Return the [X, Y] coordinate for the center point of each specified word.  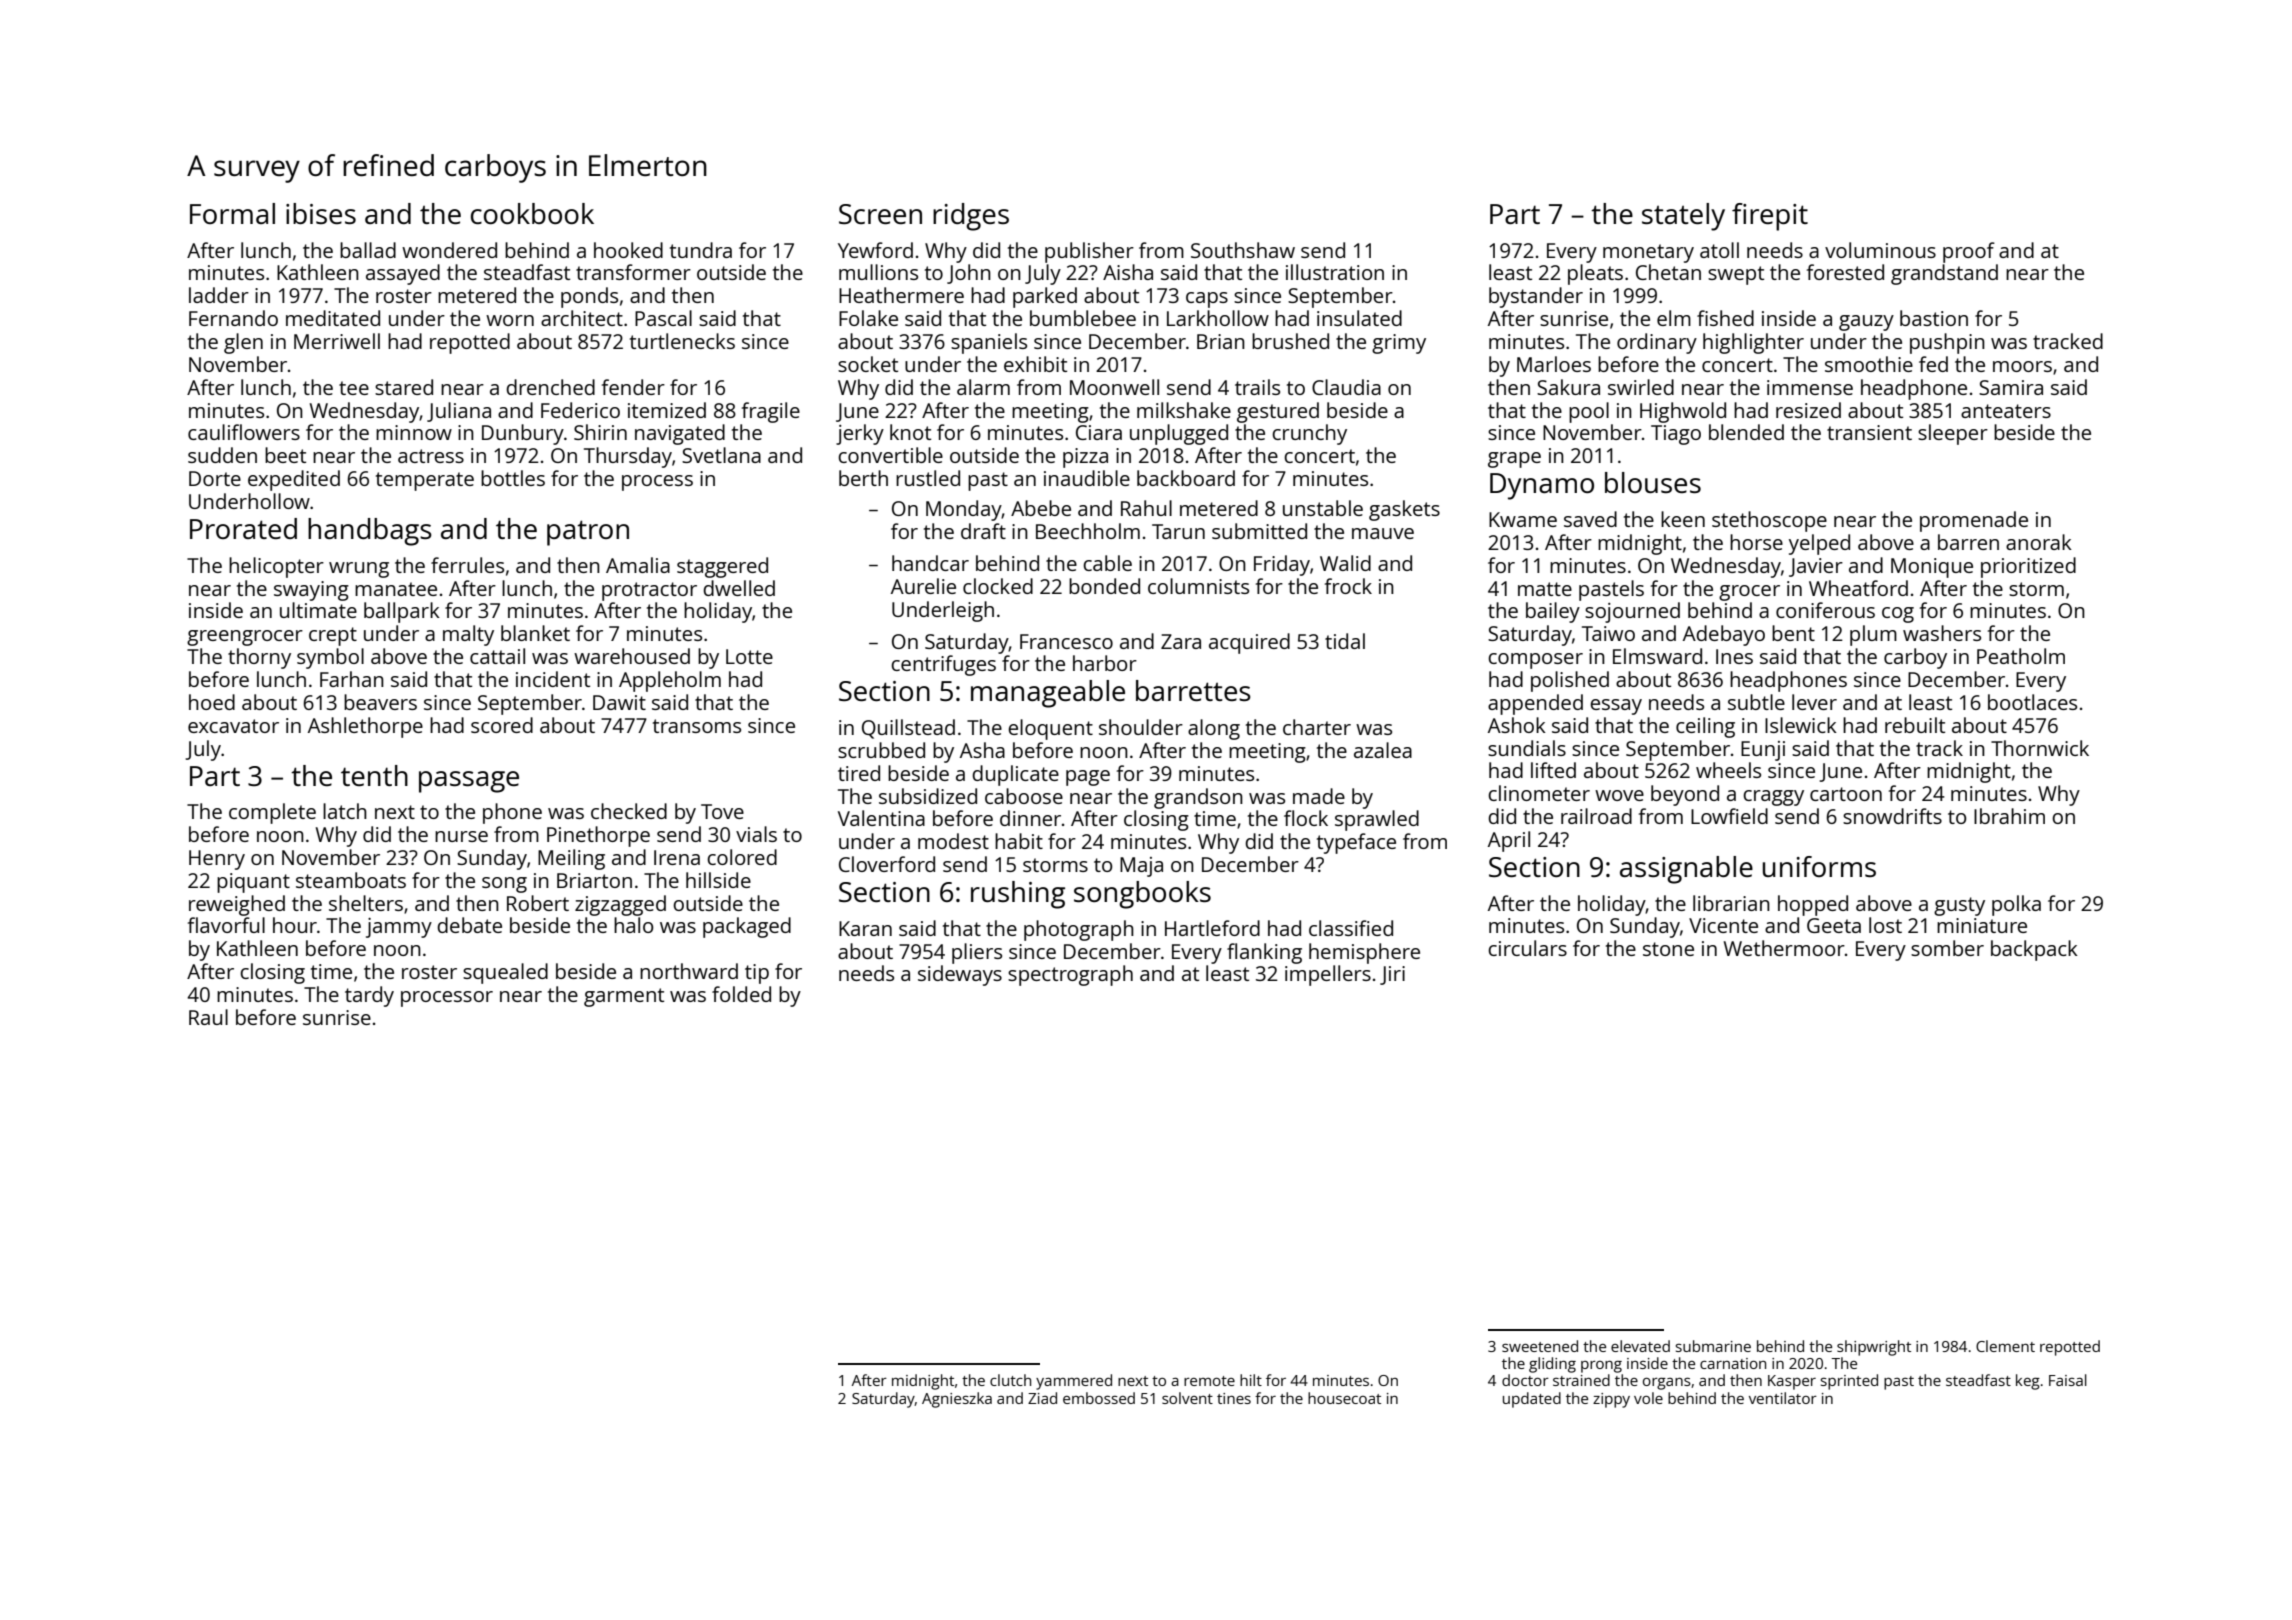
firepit [1770, 217]
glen [243, 343]
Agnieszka [957, 1400]
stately [1683, 217]
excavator [233, 726]
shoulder [1141, 727]
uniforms [1819, 866]
